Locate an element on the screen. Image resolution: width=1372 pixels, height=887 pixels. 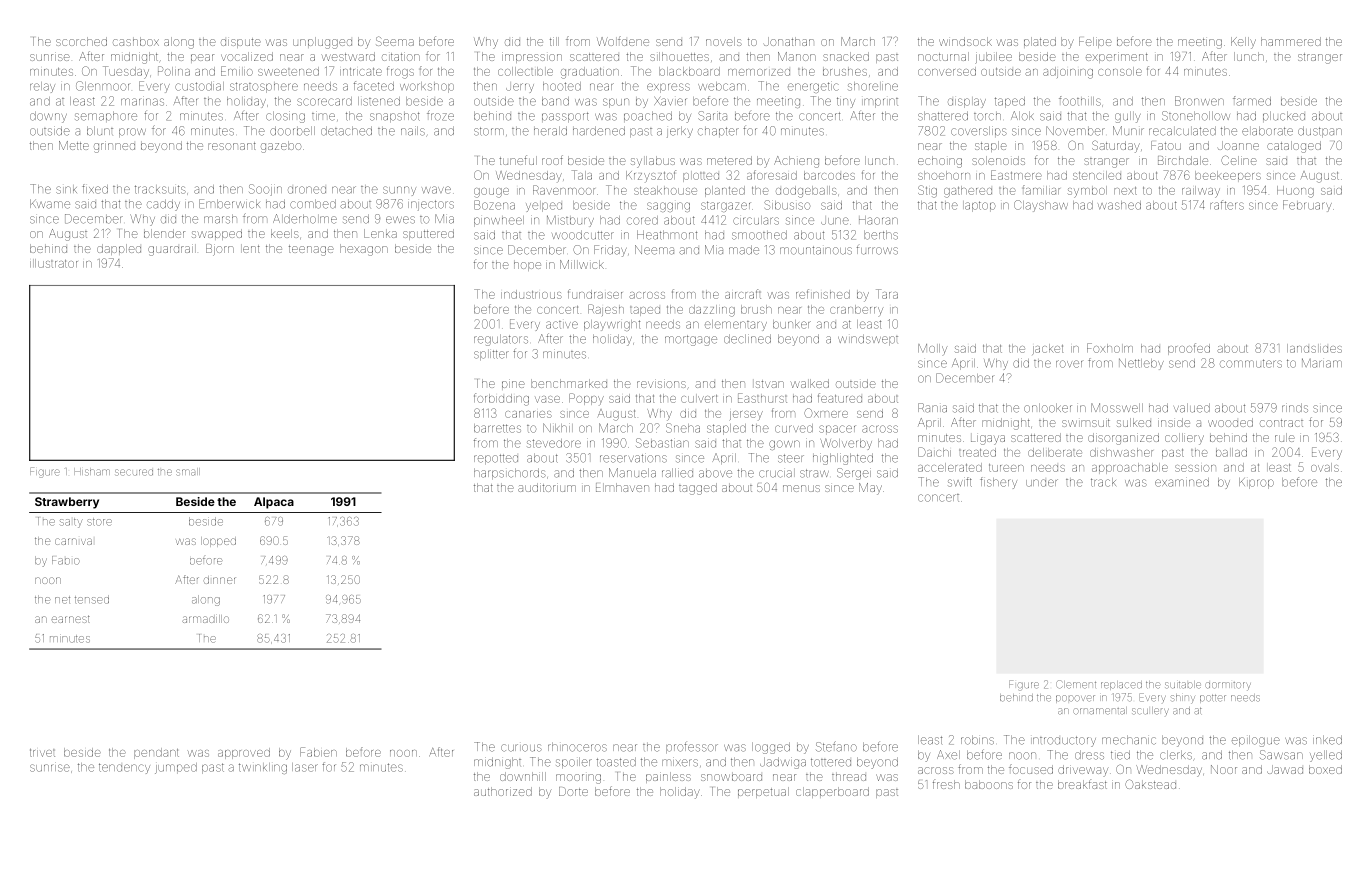
scorched is located at coordinates (81, 41).
